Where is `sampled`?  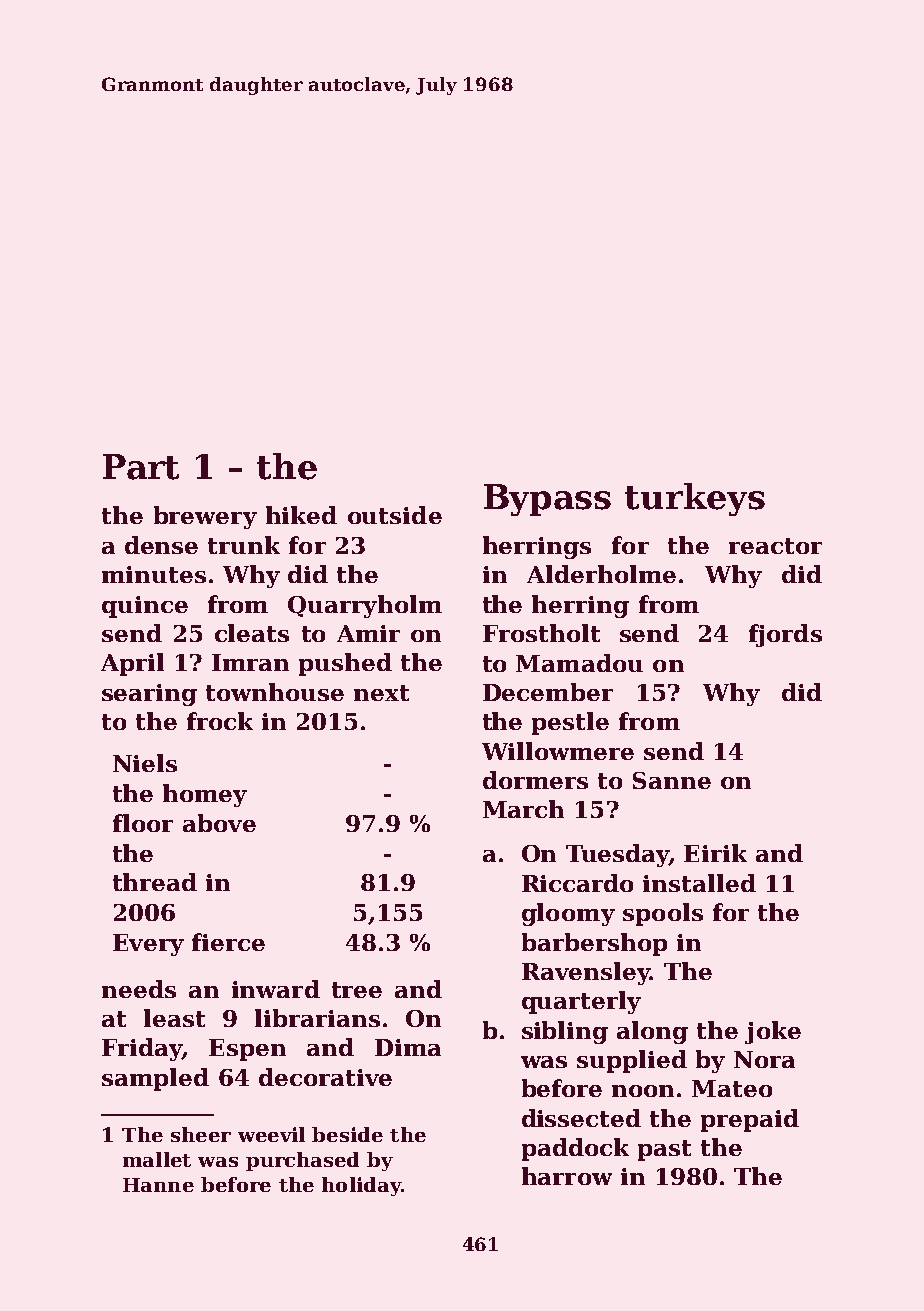 sampled is located at coordinates (155, 1079).
